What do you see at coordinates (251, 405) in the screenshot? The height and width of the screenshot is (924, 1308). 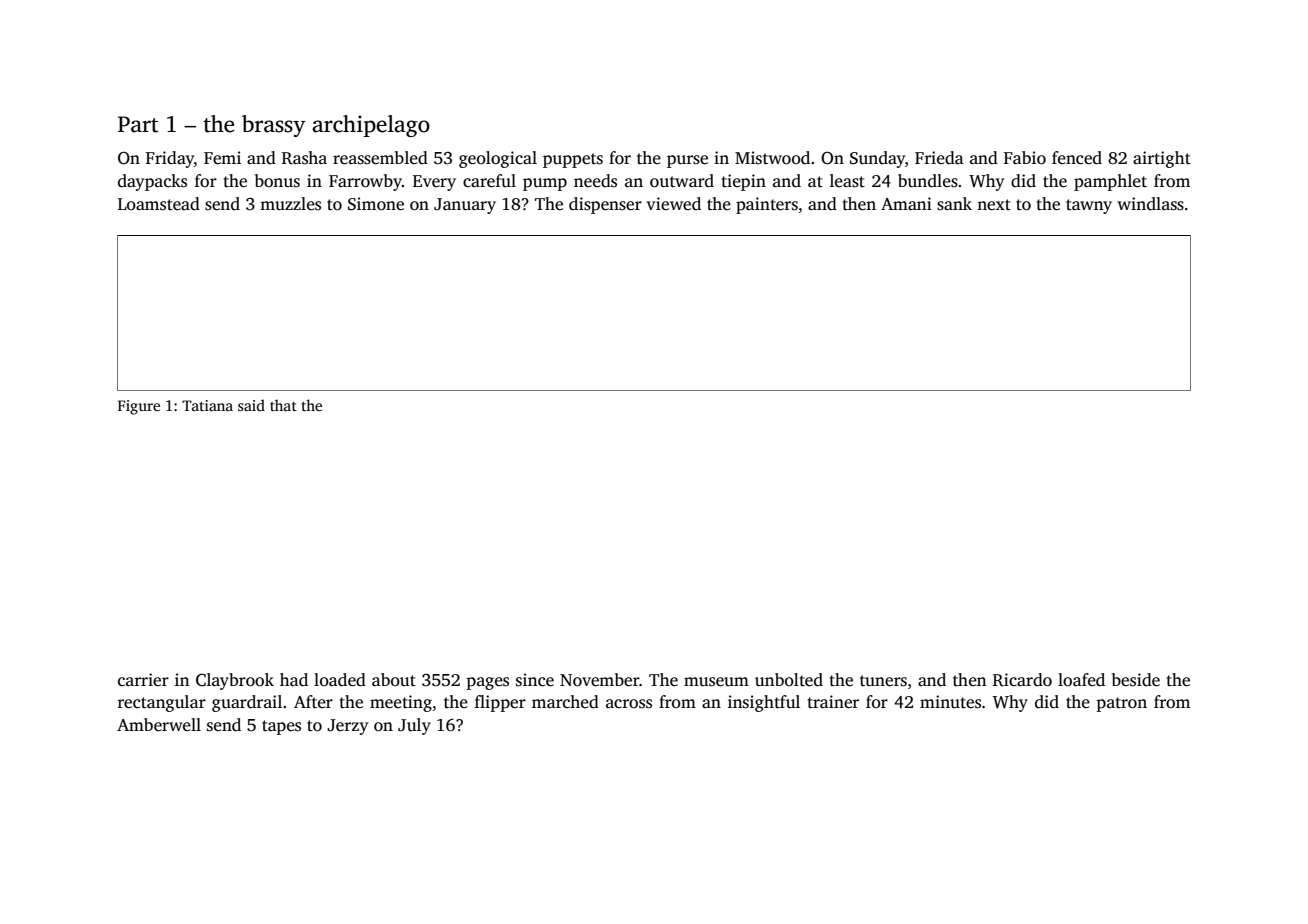 I see `said` at bounding box center [251, 405].
